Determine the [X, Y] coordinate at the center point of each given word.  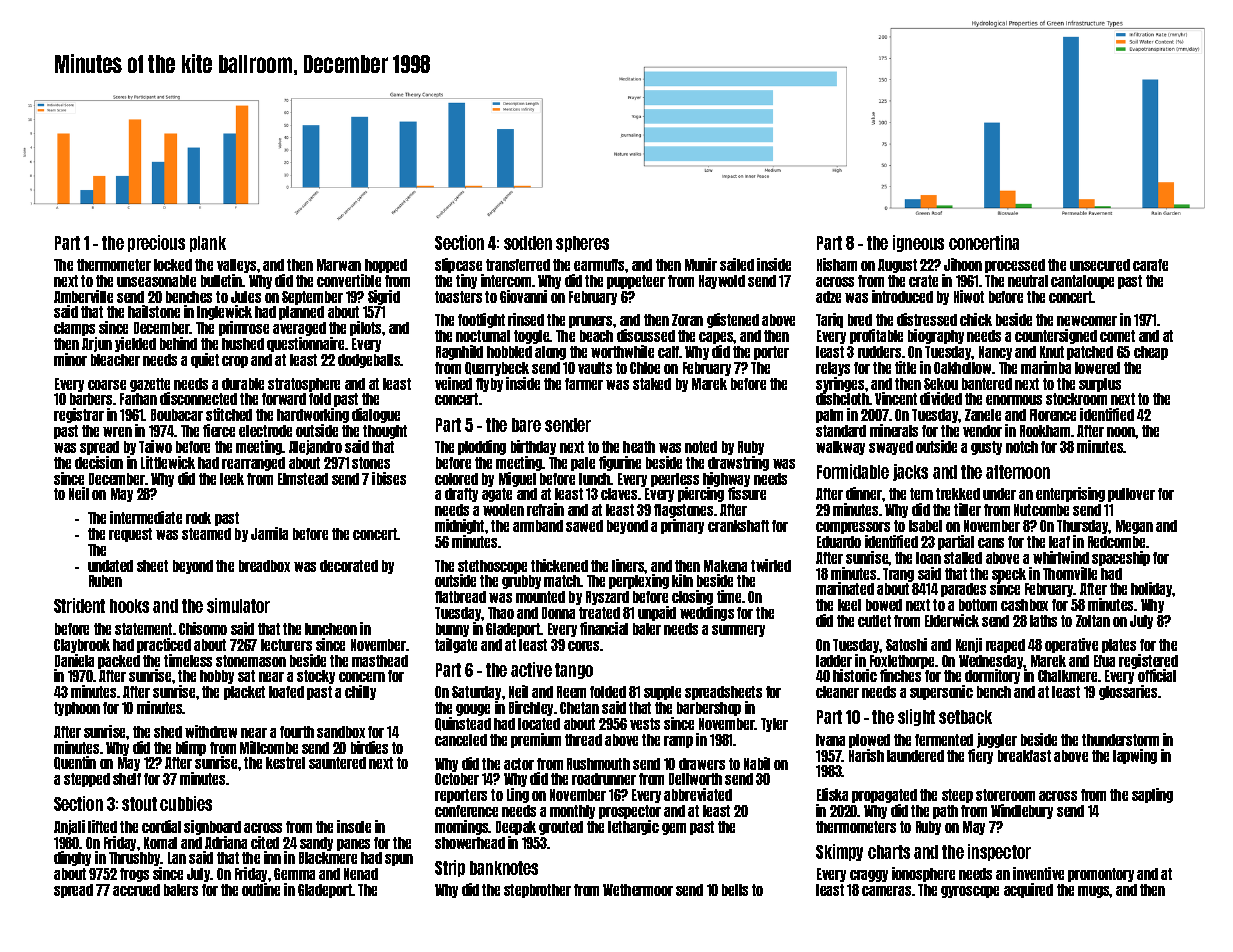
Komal [160, 843]
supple [662, 693]
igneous [918, 243]
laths [1043, 621]
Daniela [74, 660]
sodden [528, 243]
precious [156, 243]
